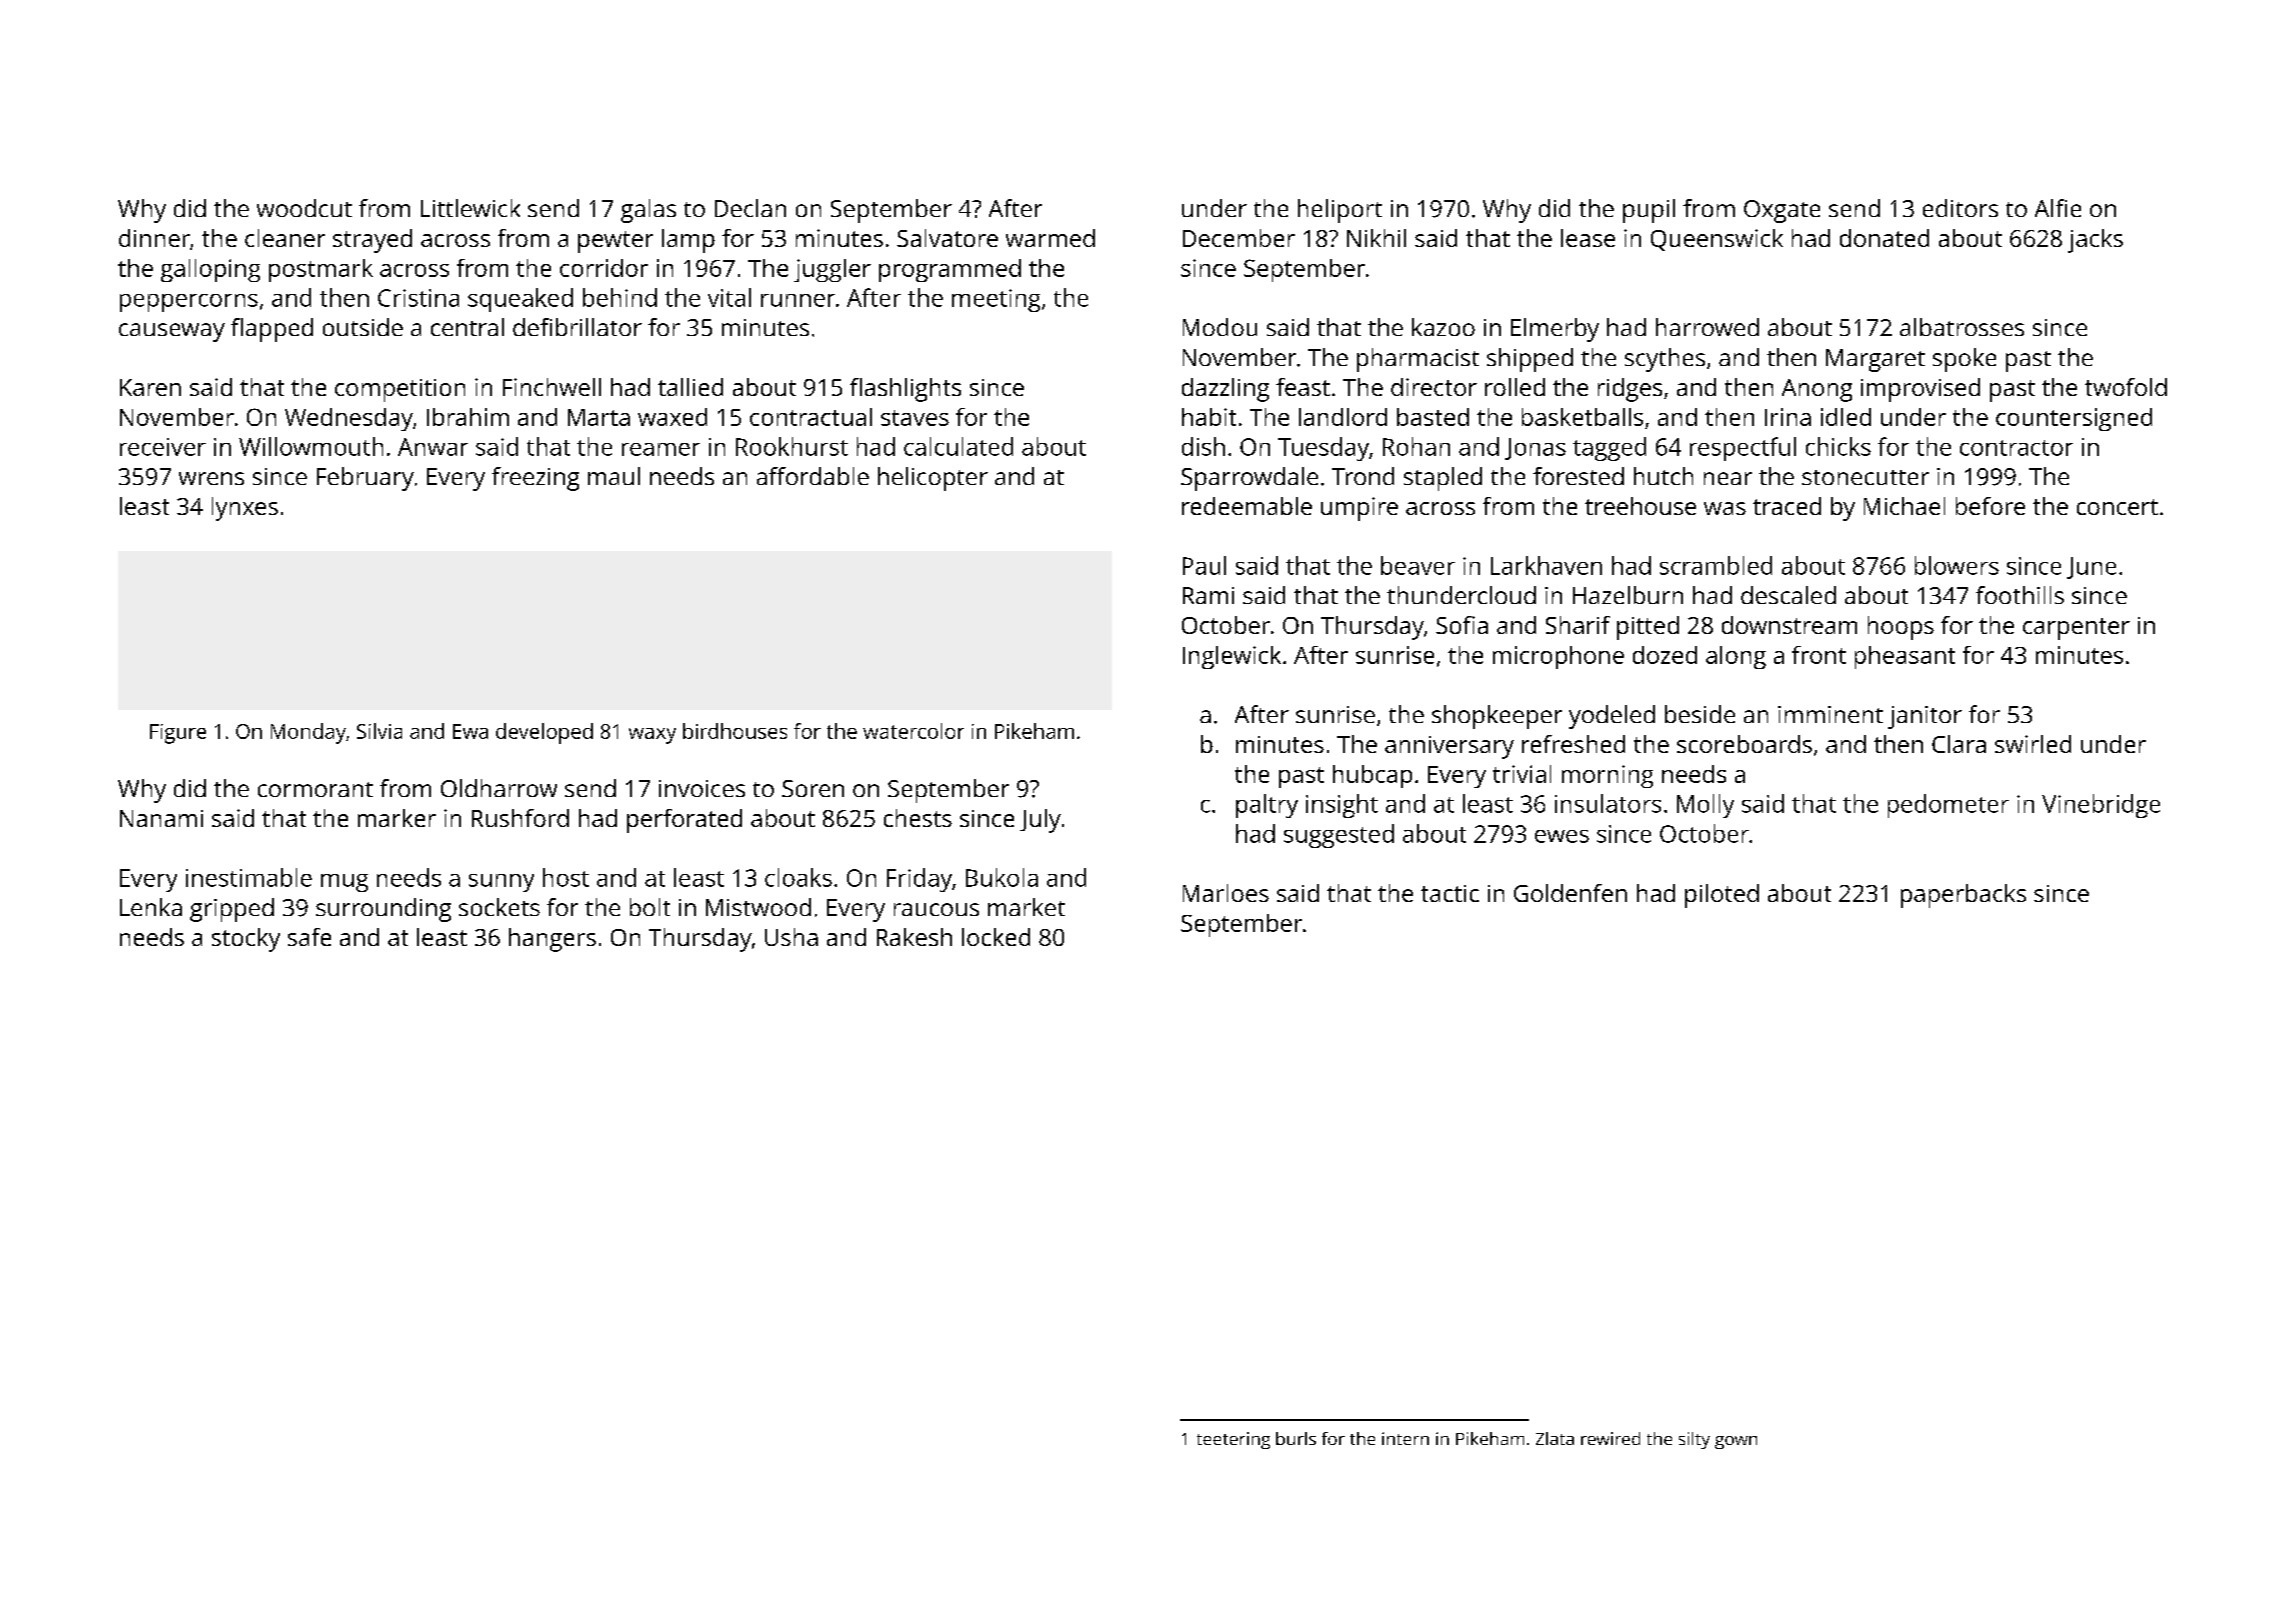  What do you see at coordinates (304, 208) in the document?
I see `woodcut` at bounding box center [304, 208].
